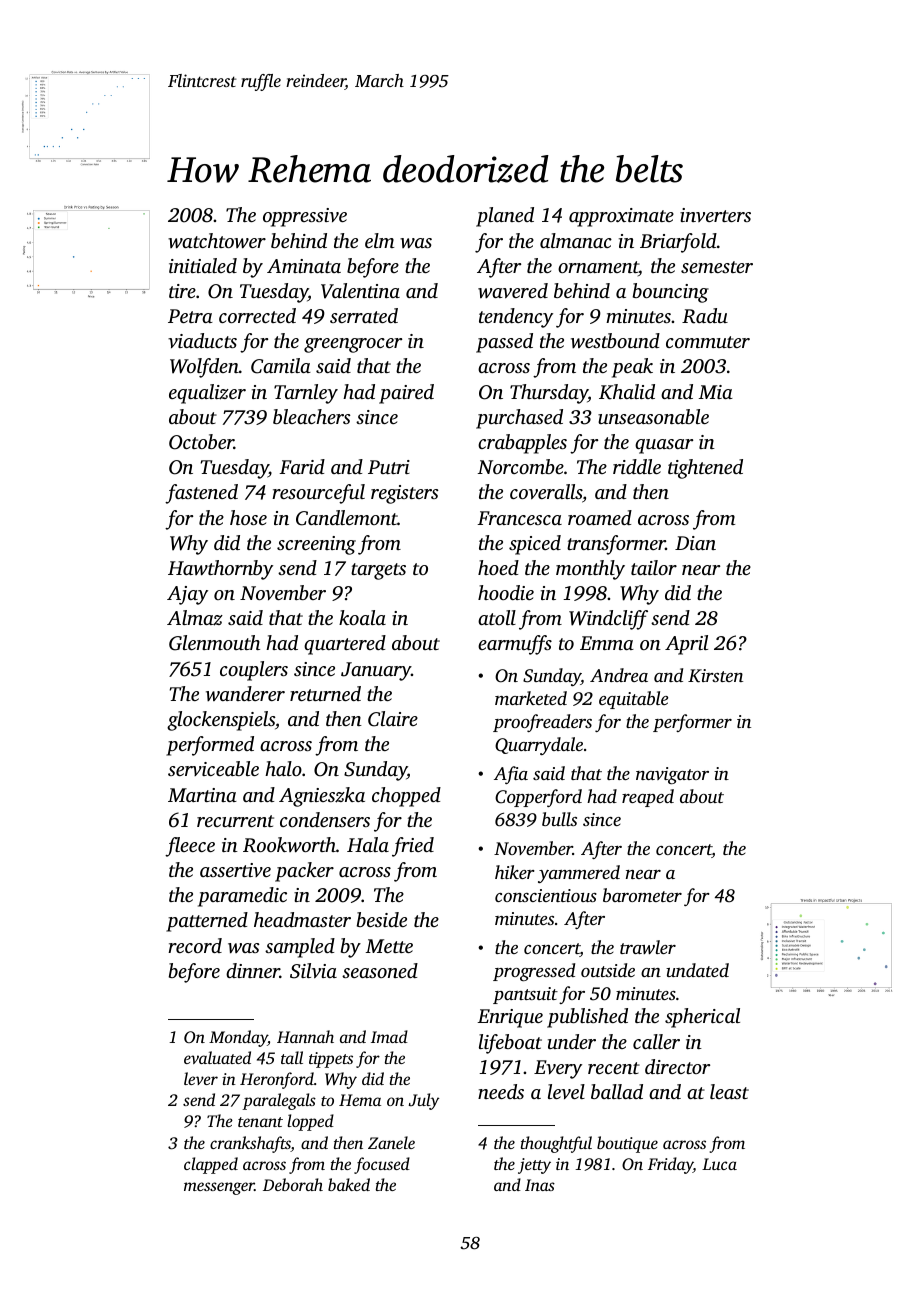 The width and height of the page is (921, 1307). What do you see at coordinates (219, 1188) in the page?
I see `messenger` at bounding box center [219, 1188].
